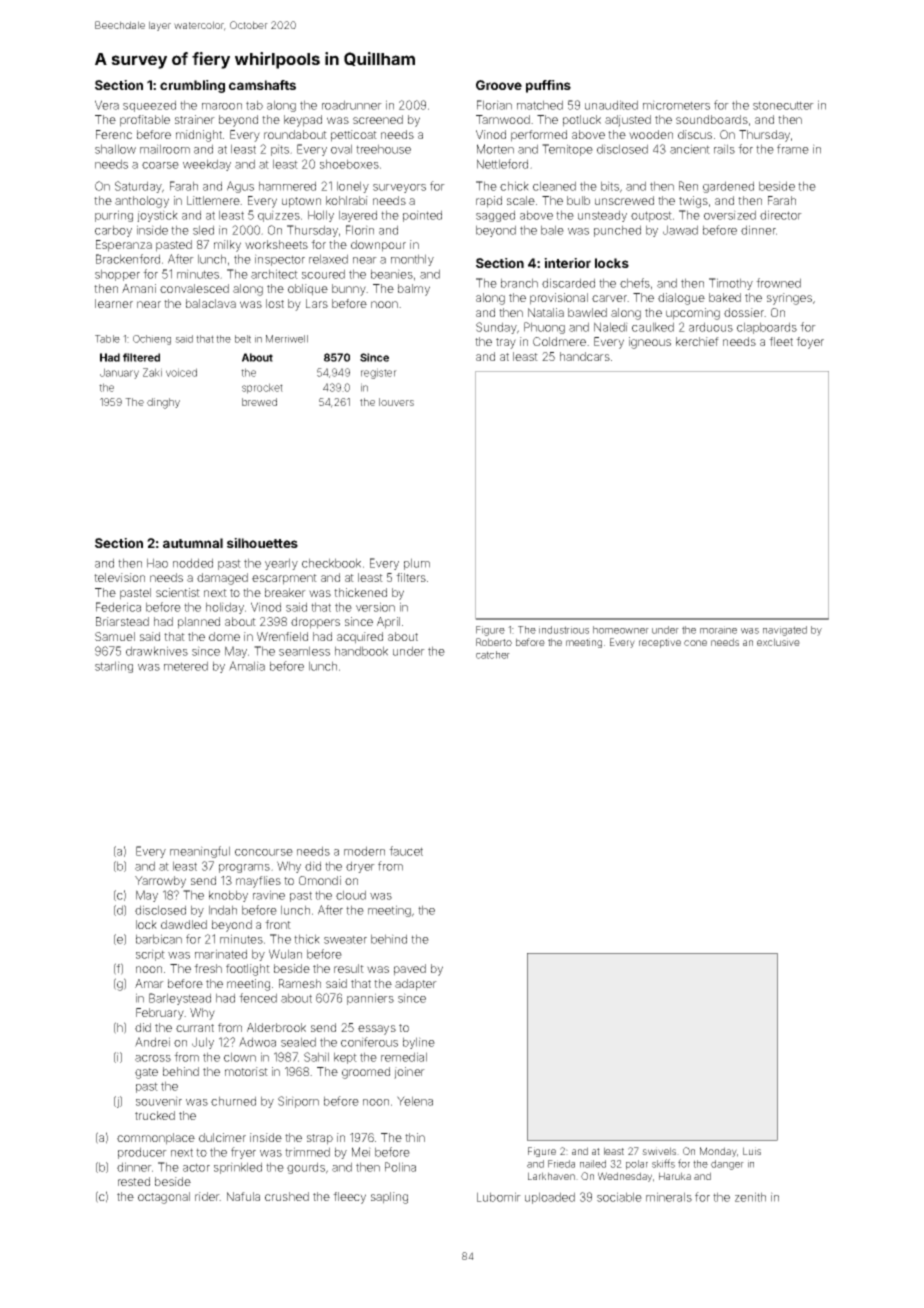 The image size is (924, 1308). Describe the element at coordinates (349, 290) in the page. I see `bunny` at that location.
